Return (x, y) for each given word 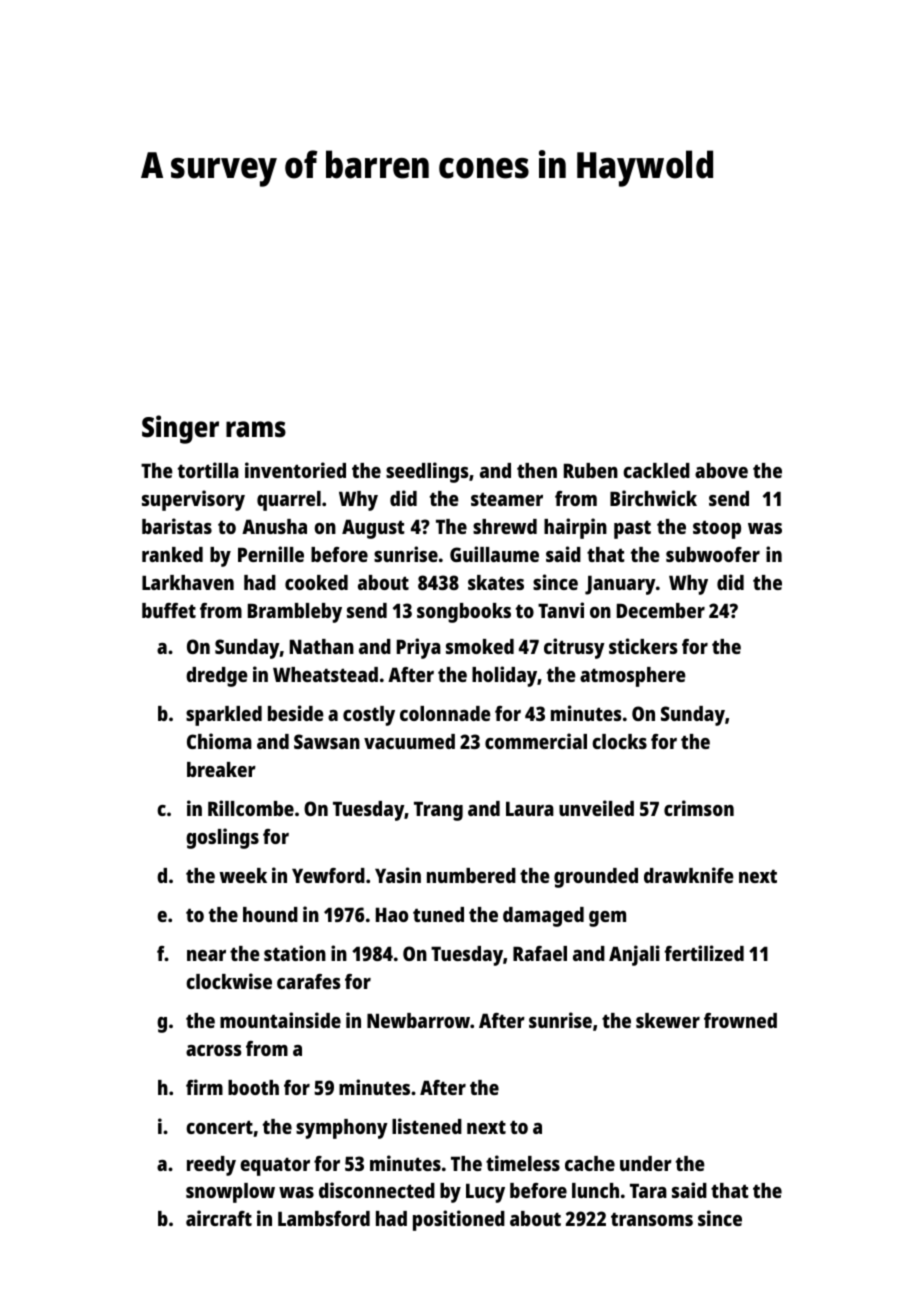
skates (496, 582)
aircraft (219, 1218)
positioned (459, 1220)
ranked (172, 554)
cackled (656, 470)
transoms (652, 1219)
